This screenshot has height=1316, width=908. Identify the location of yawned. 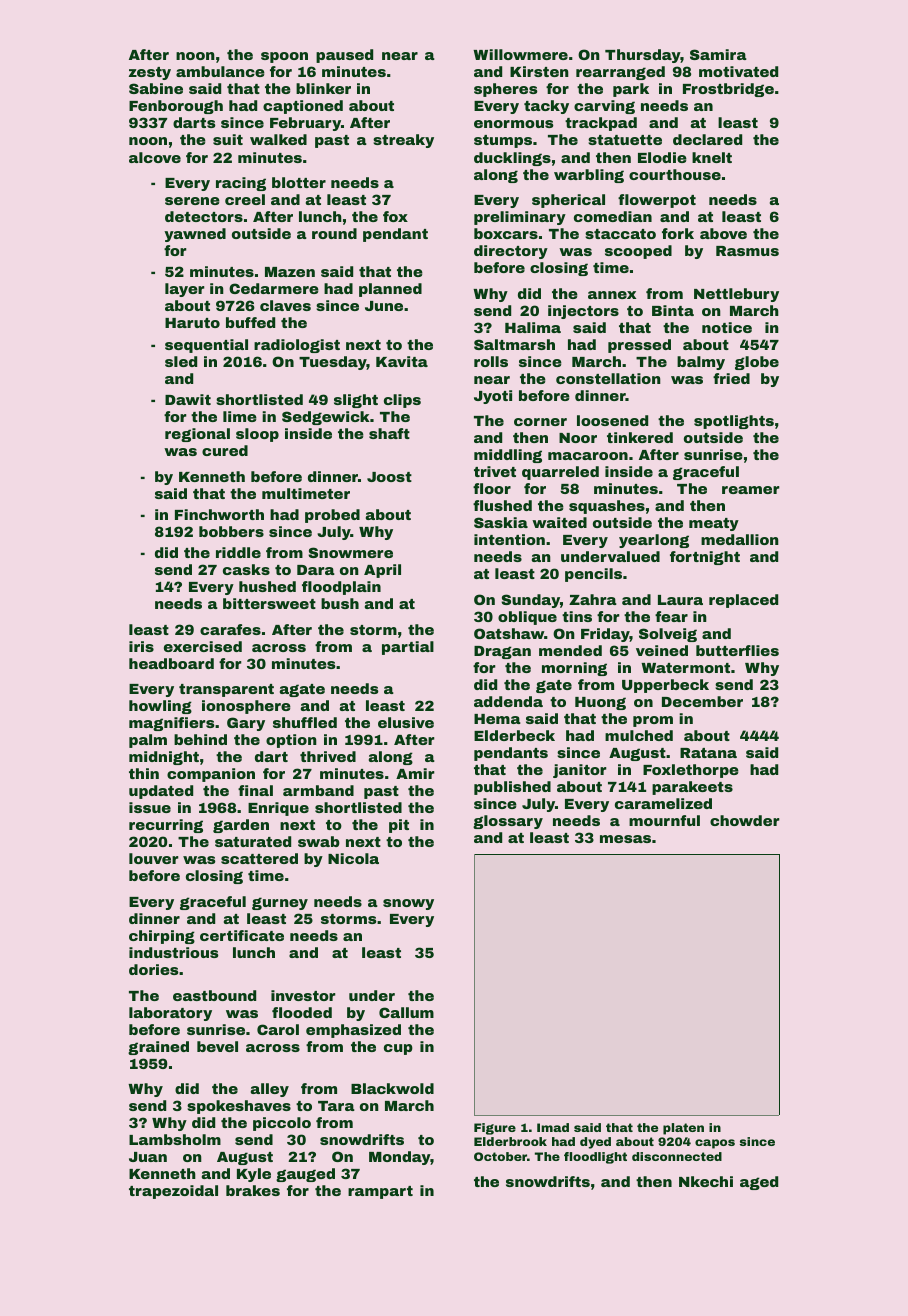
(195, 235).
